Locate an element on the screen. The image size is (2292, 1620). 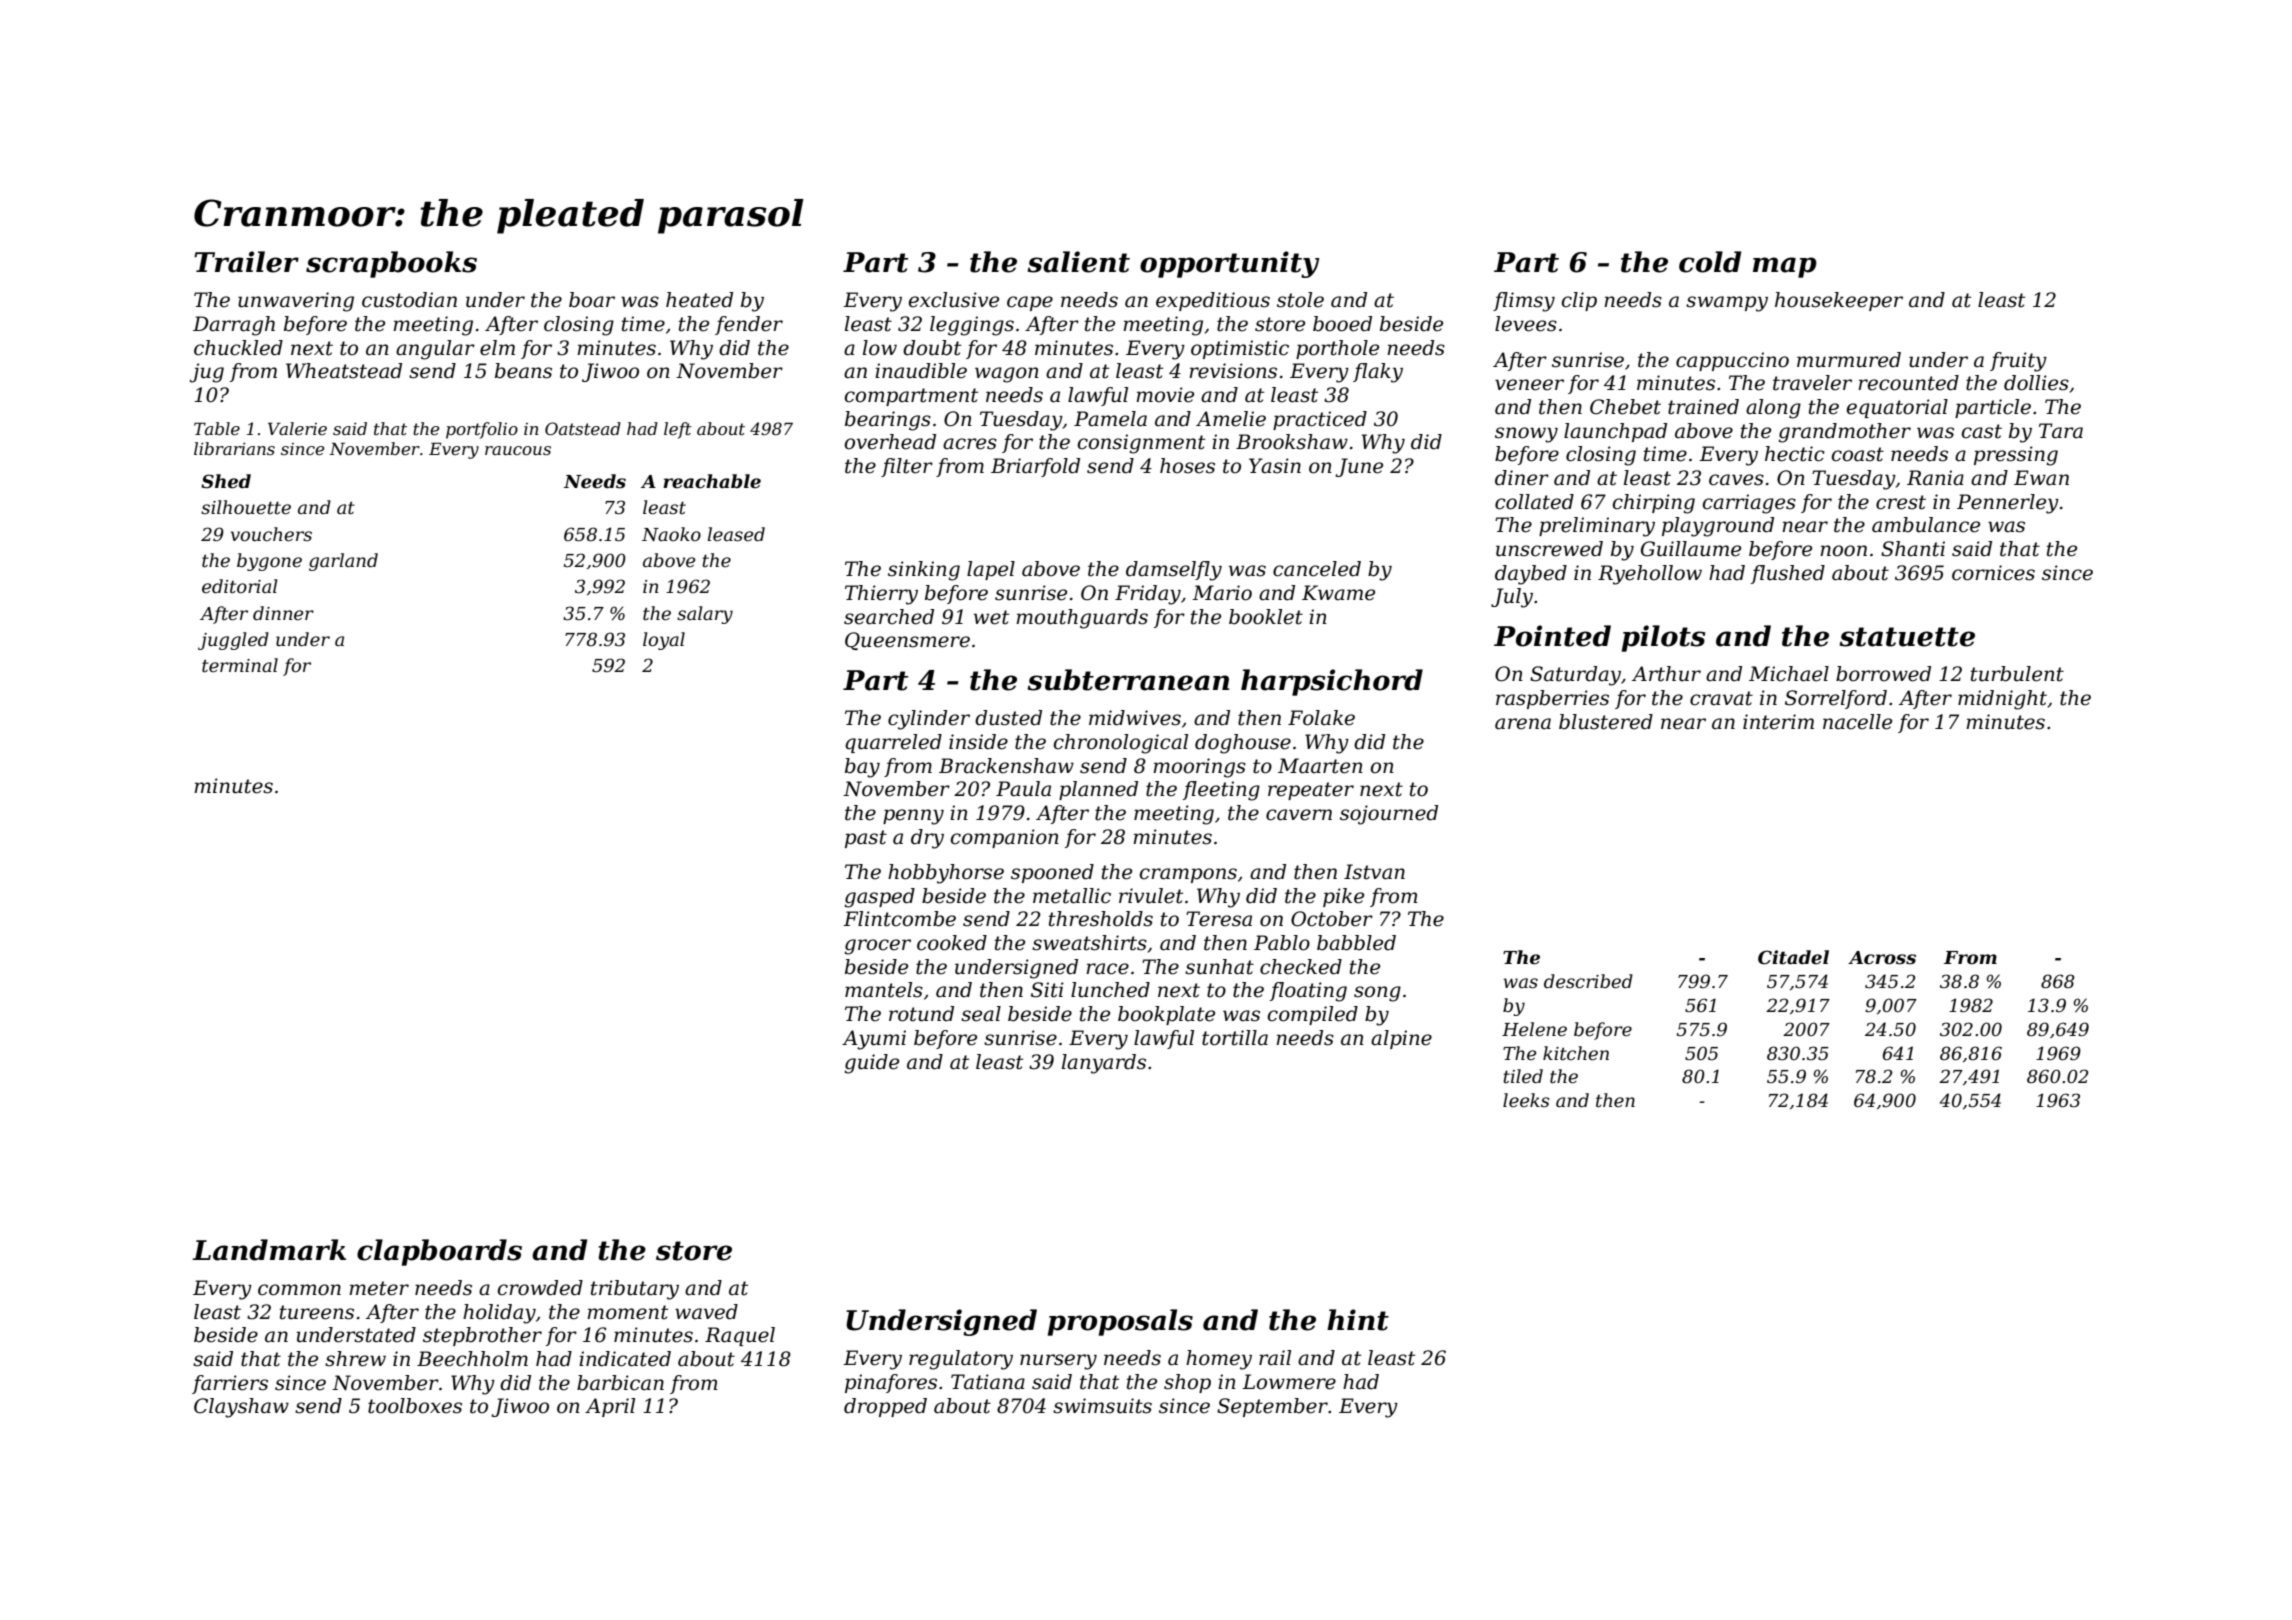
opportunity is located at coordinates (1229, 264).
